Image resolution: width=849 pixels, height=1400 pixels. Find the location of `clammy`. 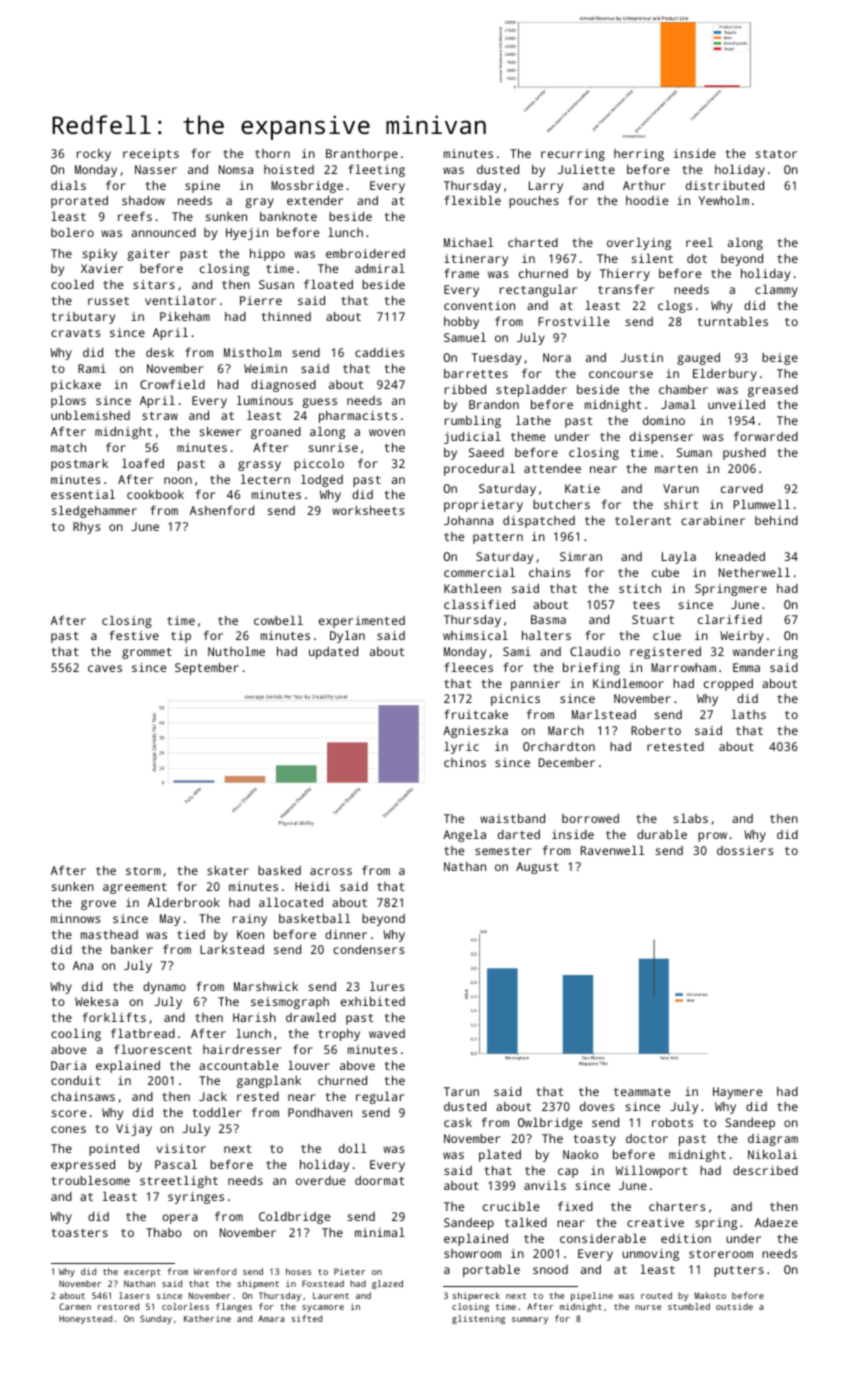

clammy is located at coordinates (776, 291).
